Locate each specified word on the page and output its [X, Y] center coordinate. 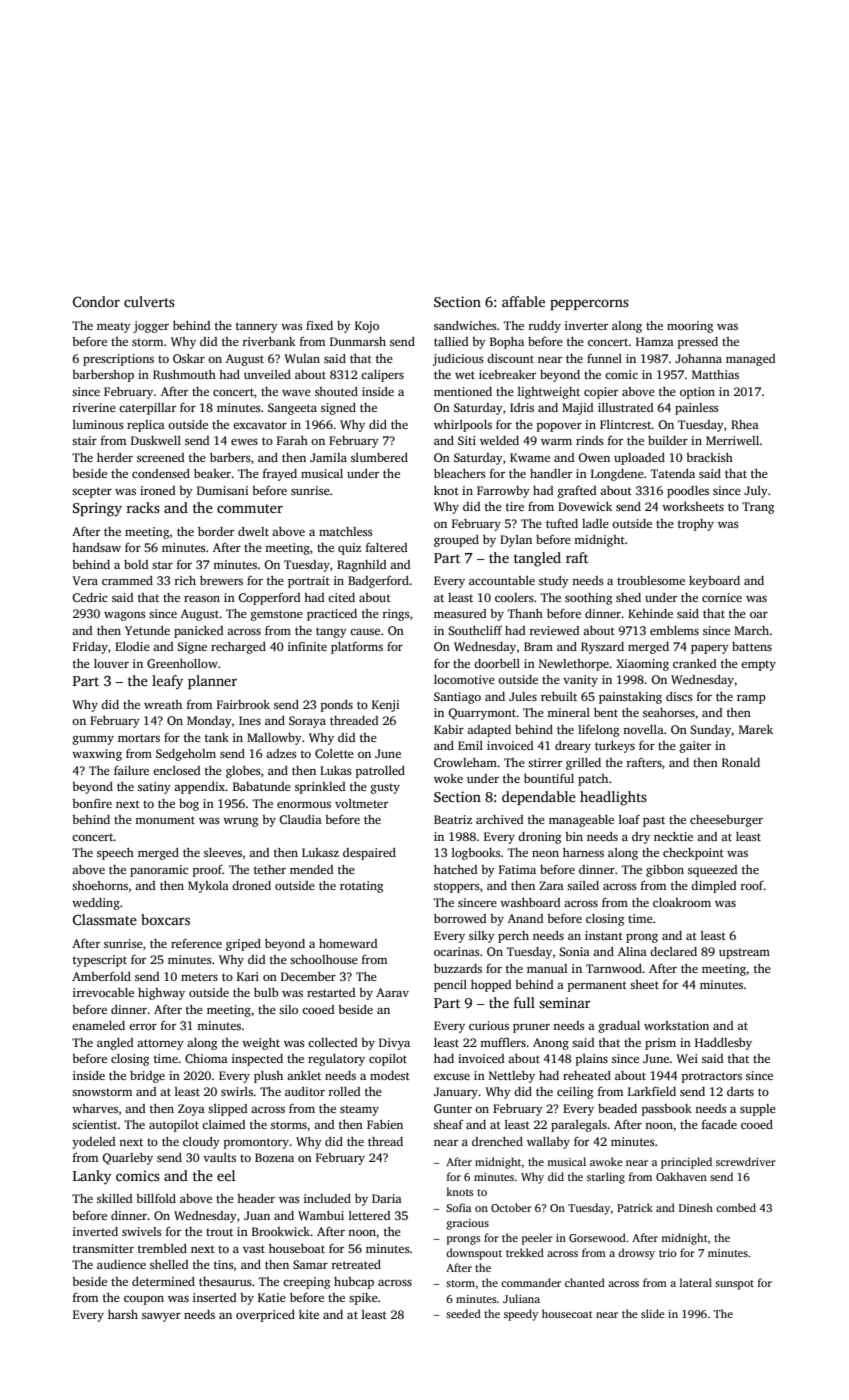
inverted [95, 1231]
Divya [394, 1044]
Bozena [274, 1157]
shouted [336, 391]
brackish [709, 457]
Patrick [635, 1207]
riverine [94, 407]
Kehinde [650, 613]
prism [660, 1044]
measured [460, 613]
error [143, 1027]
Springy [97, 509]
